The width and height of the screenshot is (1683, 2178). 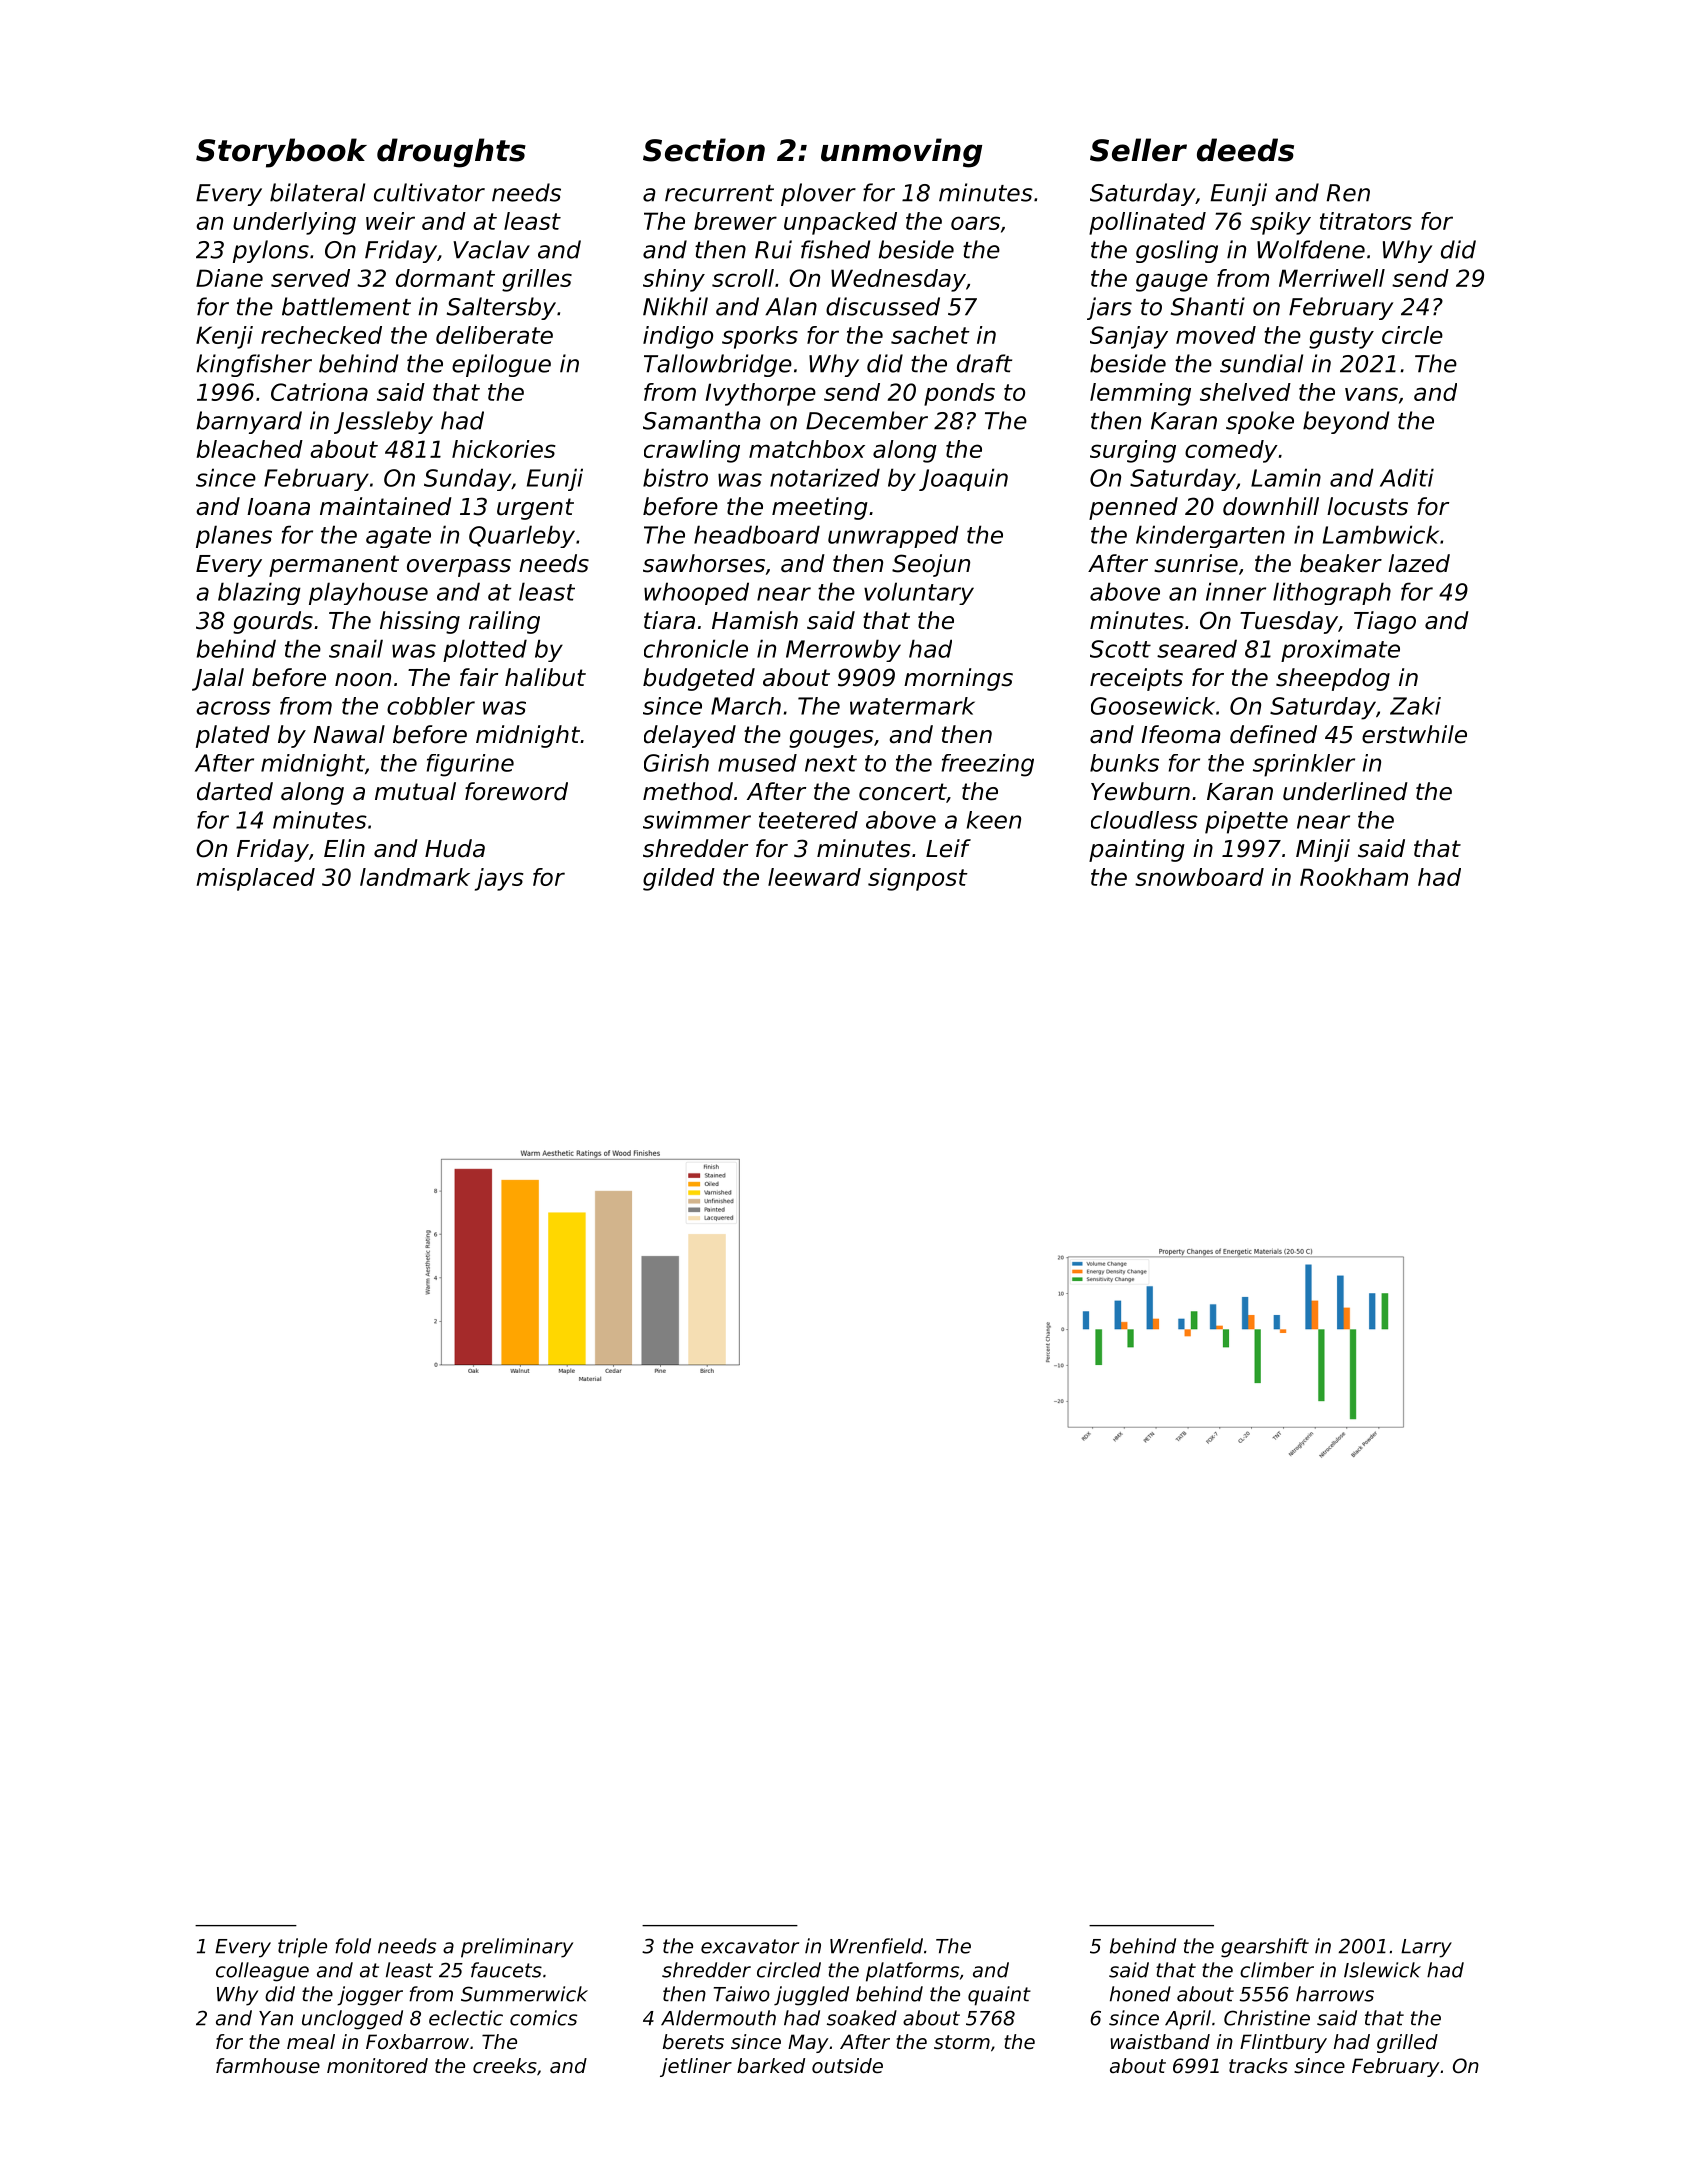 What do you see at coordinates (255, 879) in the screenshot?
I see `misplaced` at bounding box center [255, 879].
